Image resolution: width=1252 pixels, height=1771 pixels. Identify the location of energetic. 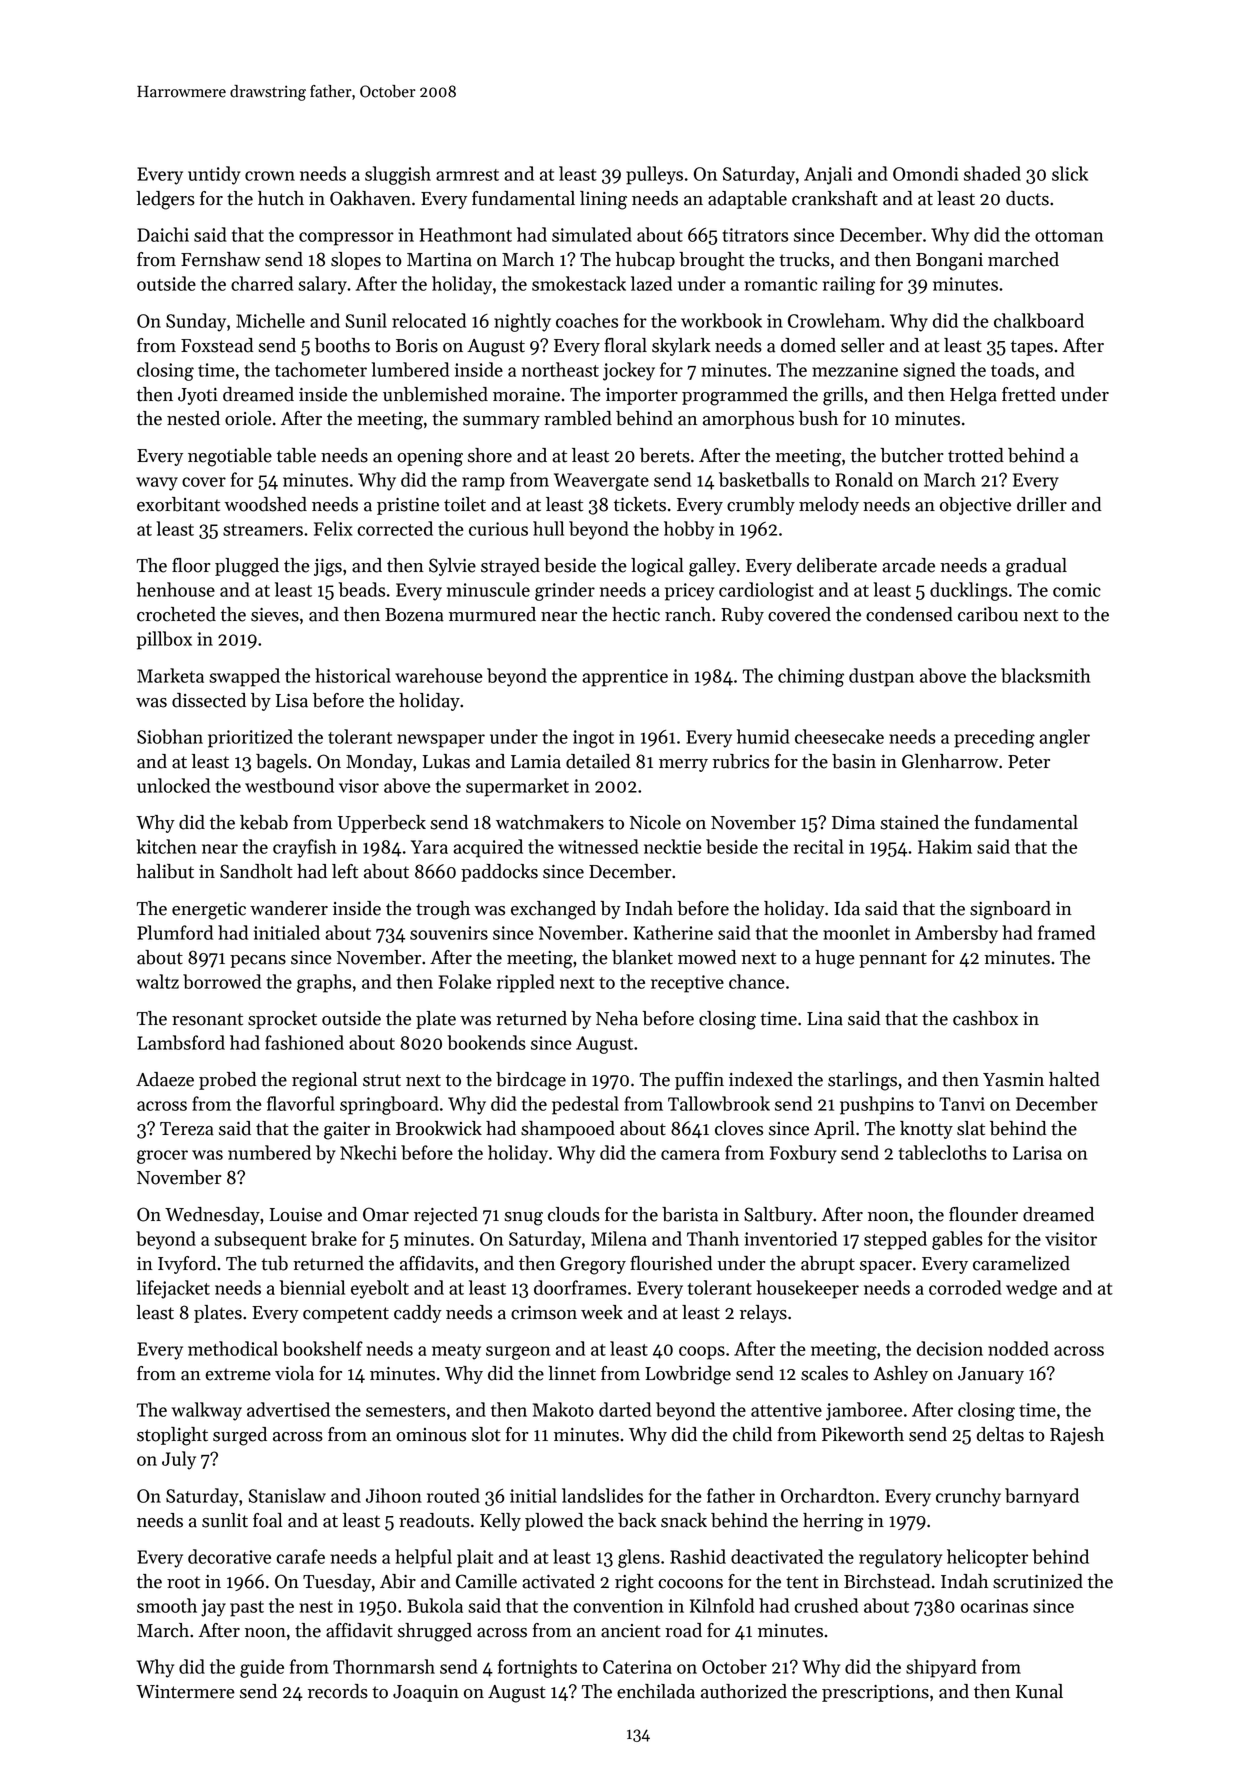
(209, 911).
